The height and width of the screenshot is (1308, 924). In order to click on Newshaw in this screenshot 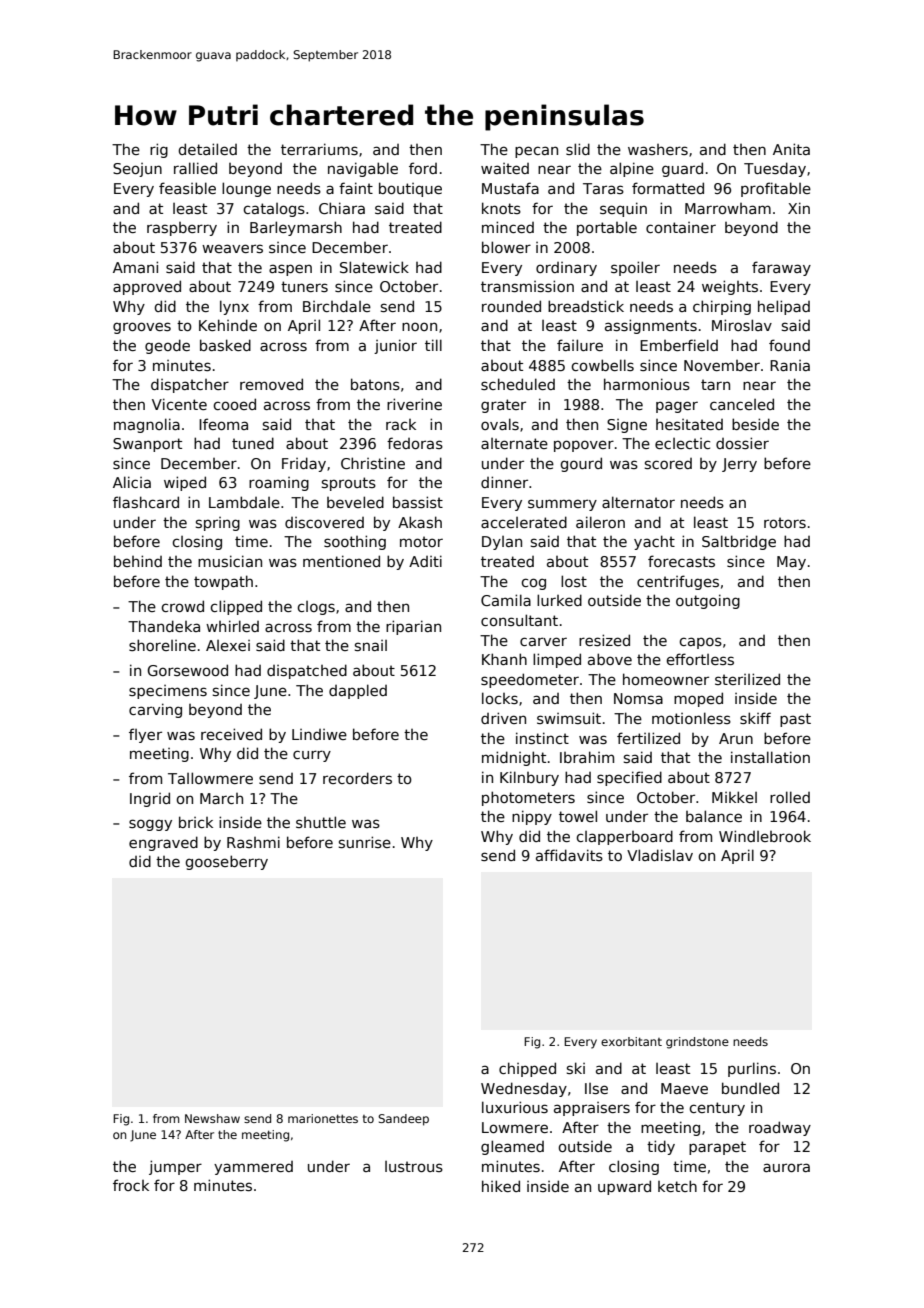, I will do `click(212, 1118)`.
